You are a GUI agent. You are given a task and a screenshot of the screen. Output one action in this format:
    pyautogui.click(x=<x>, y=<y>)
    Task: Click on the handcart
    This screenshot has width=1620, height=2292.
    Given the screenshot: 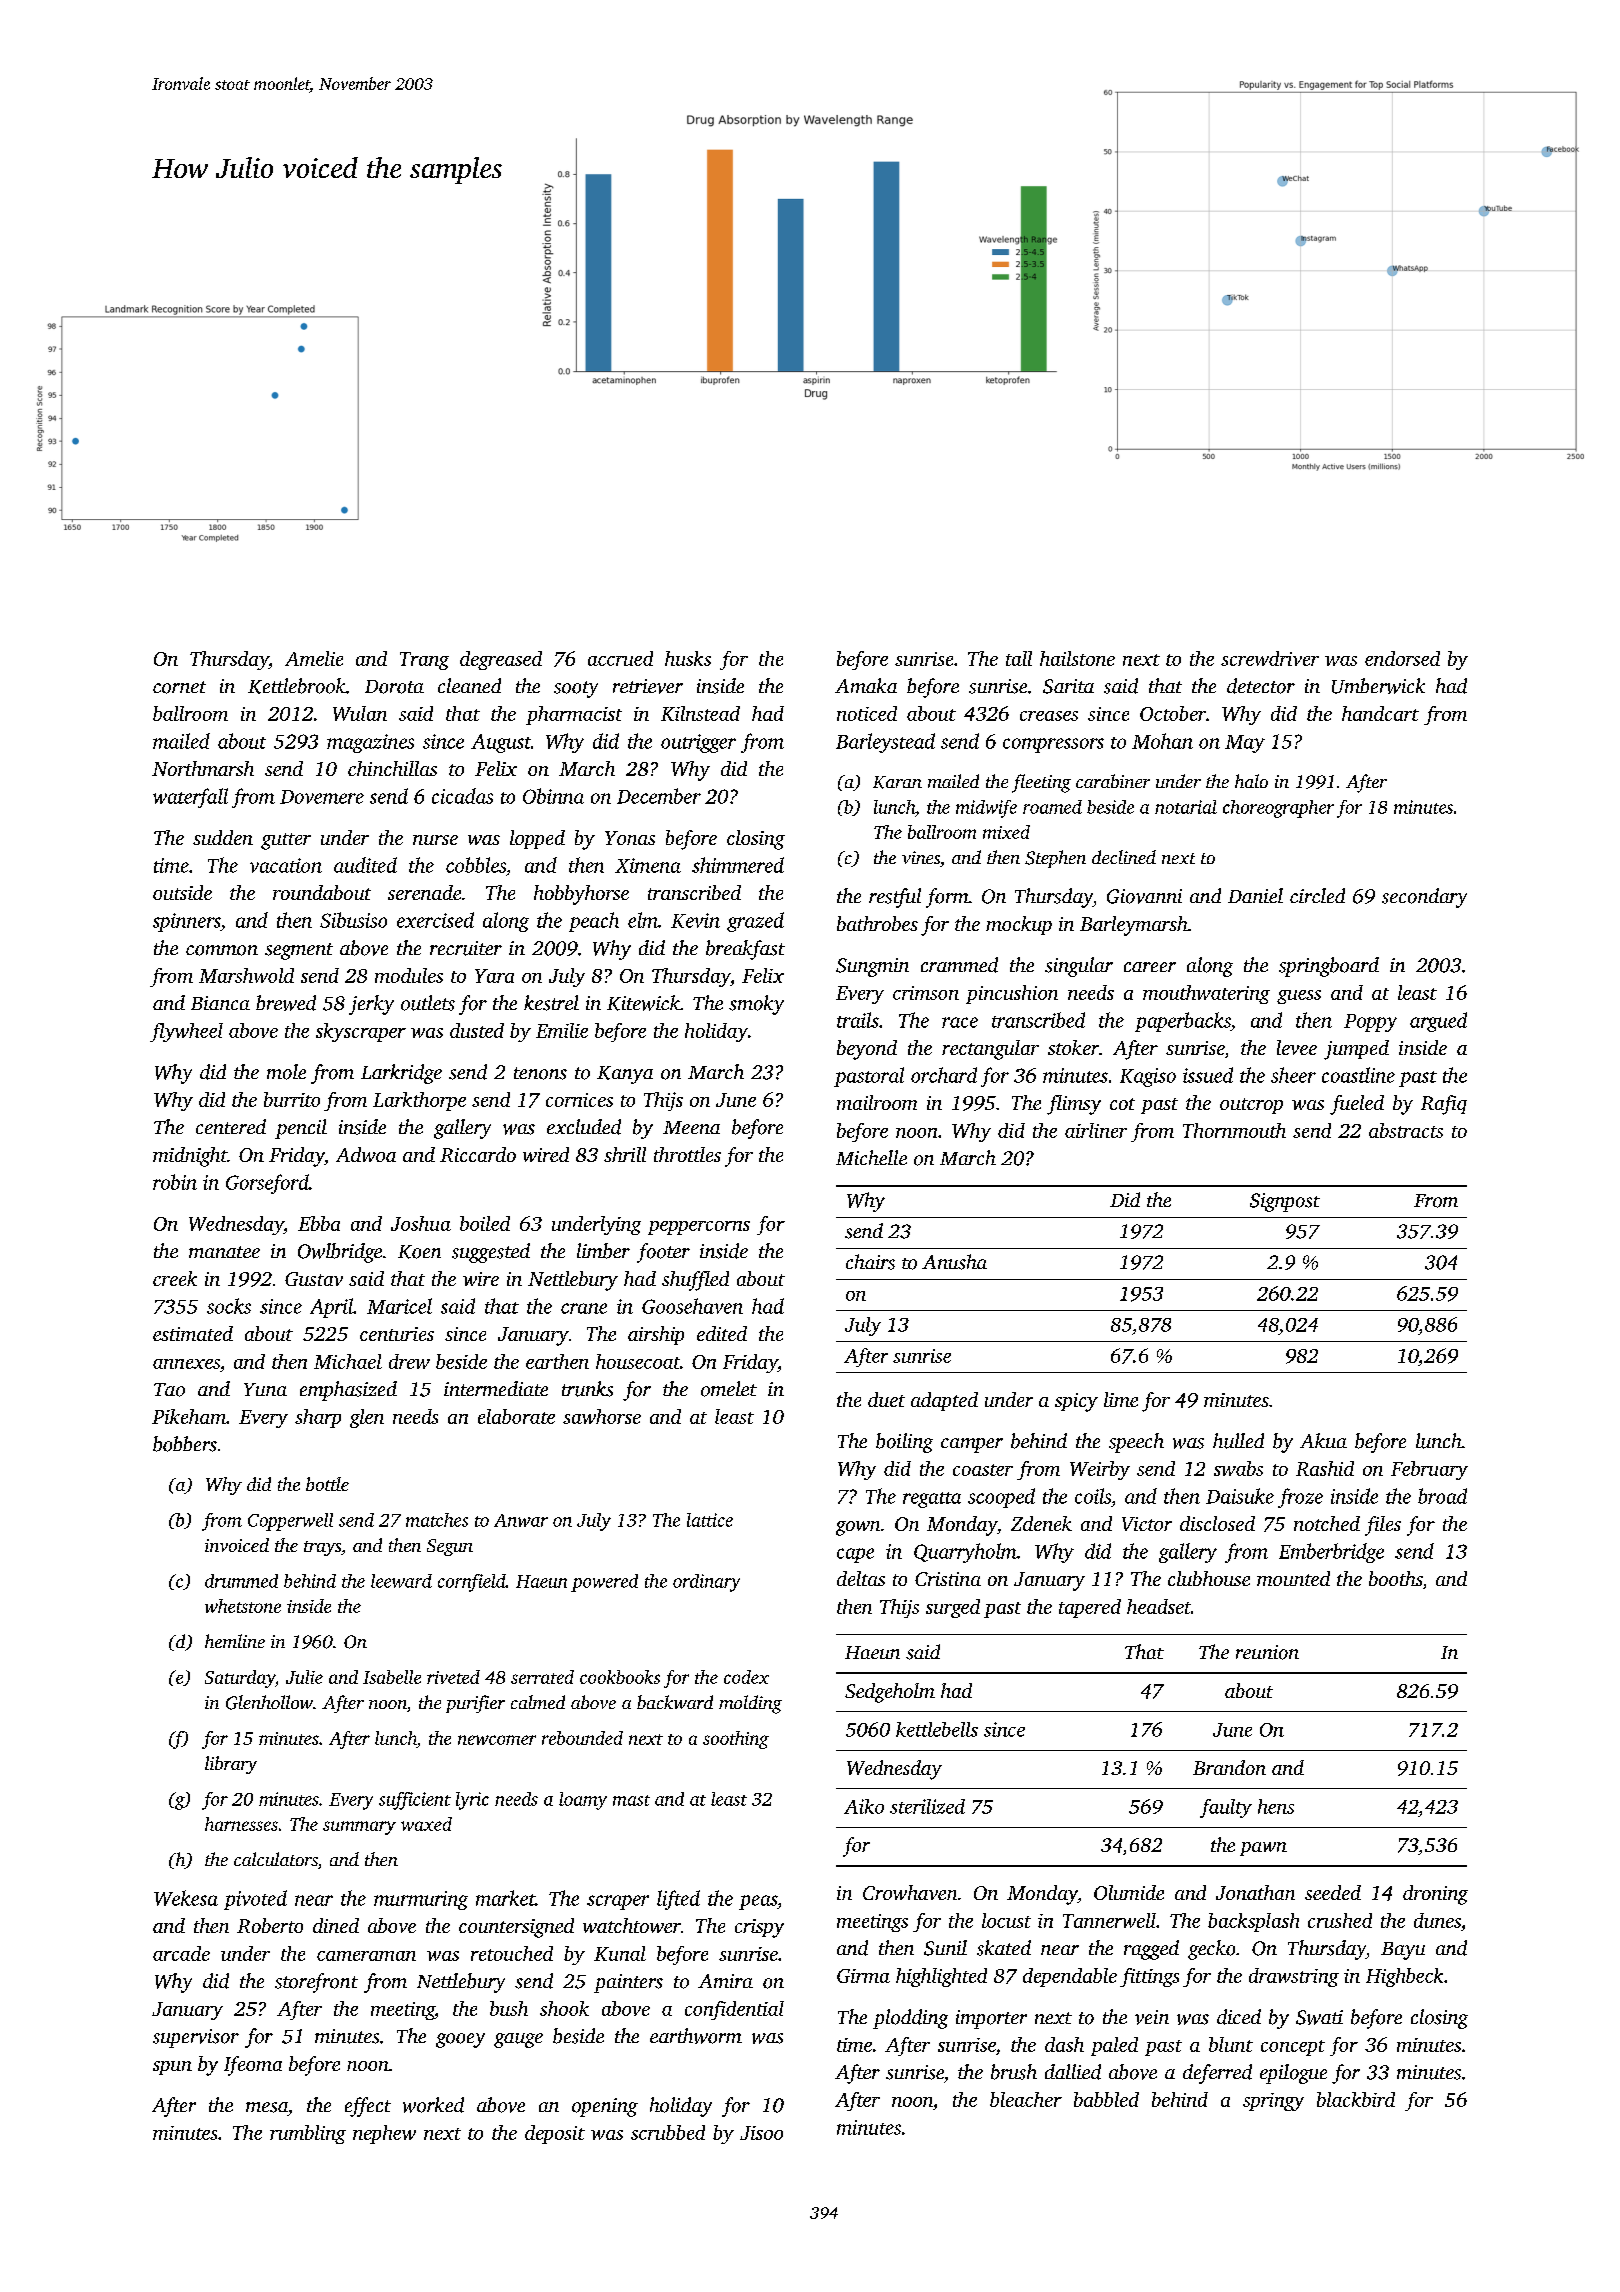 What is the action you would take?
    pyautogui.click(x=1380, y=713)
